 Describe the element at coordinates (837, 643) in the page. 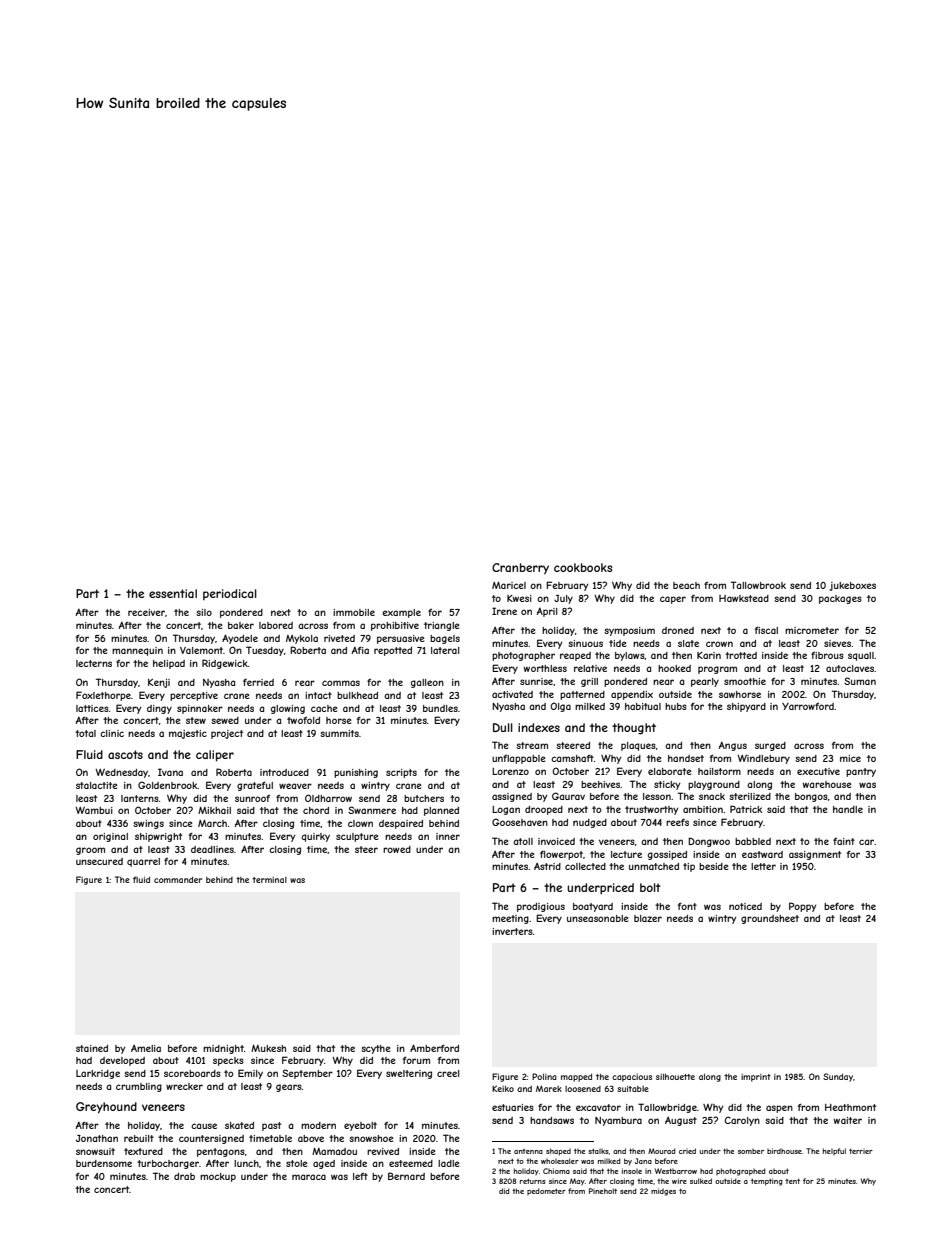

I see `sieves` at that location.
